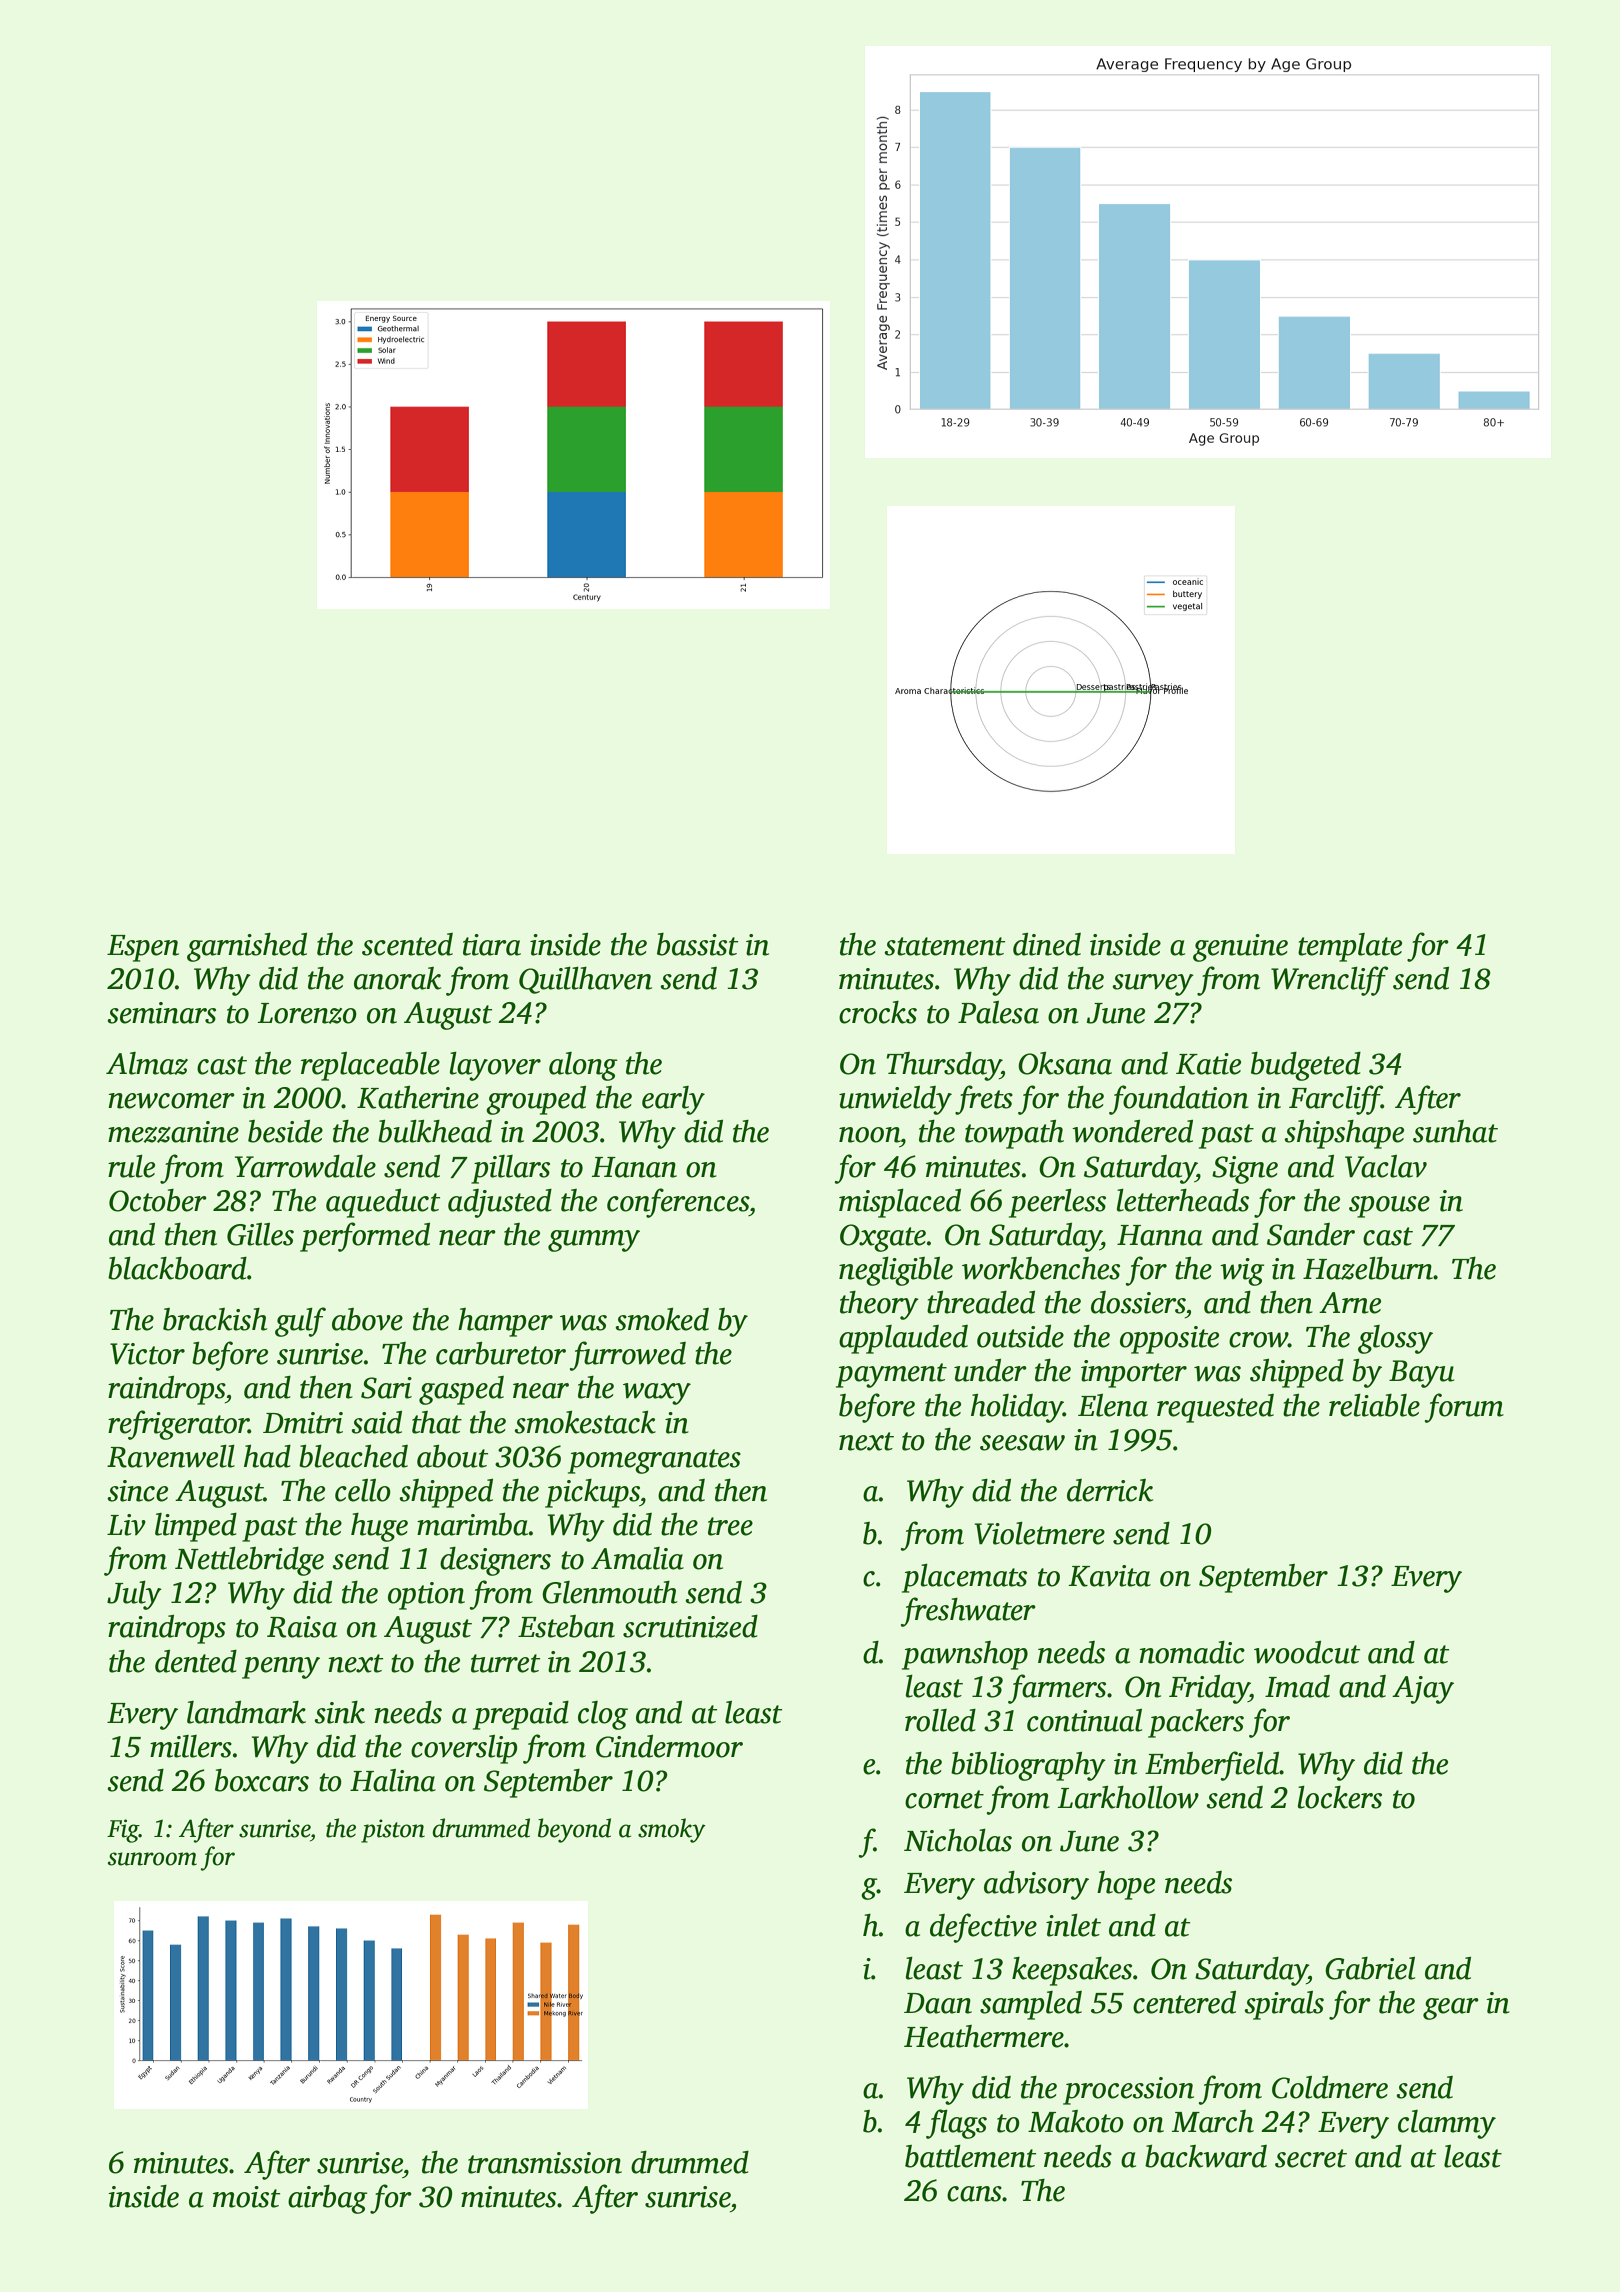  I want to click on lockers, so click(1340, 1797).
